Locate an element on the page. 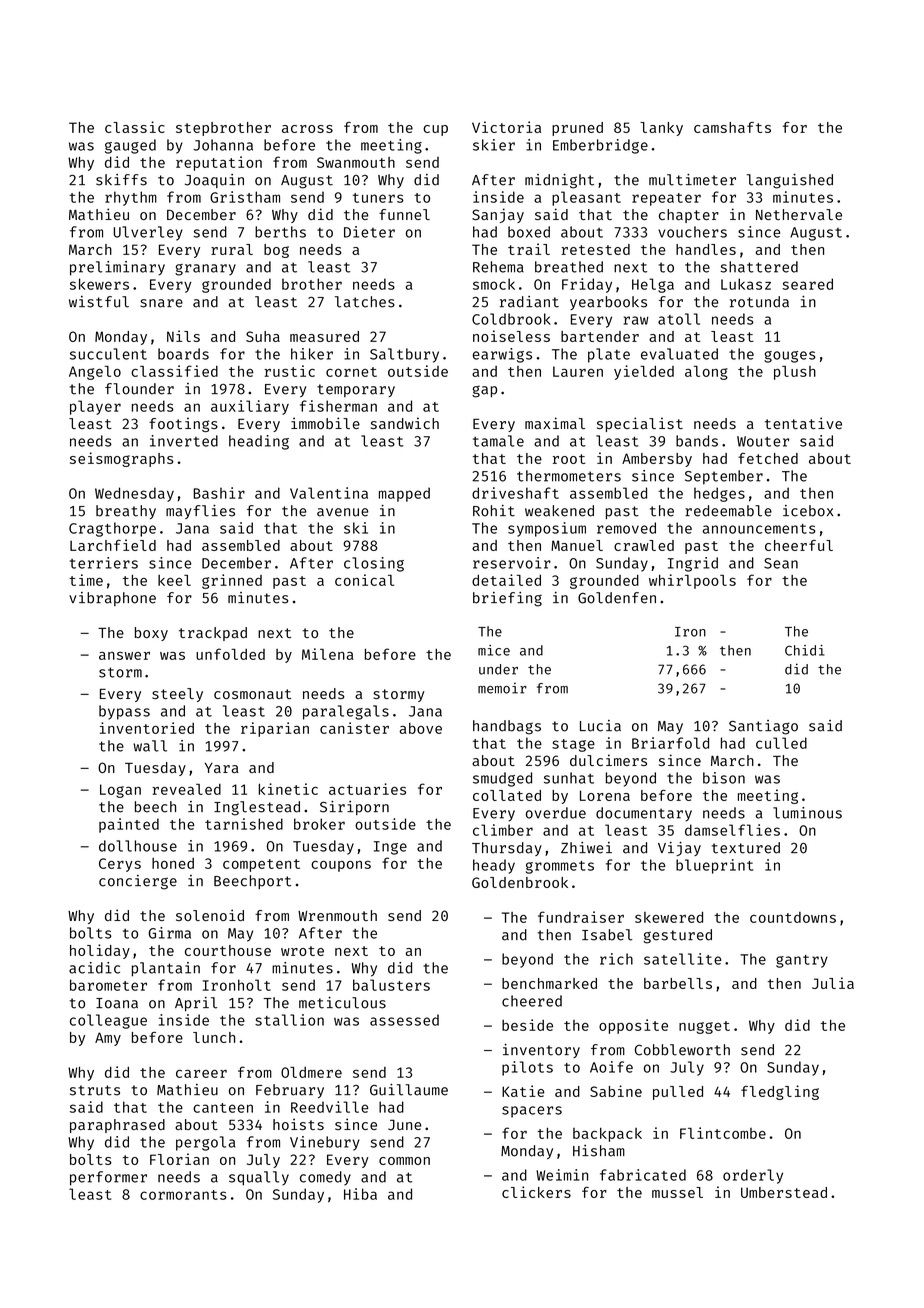 The height and width of the page is (1308, 924). Florian is located at coordinates (179, 1159).
